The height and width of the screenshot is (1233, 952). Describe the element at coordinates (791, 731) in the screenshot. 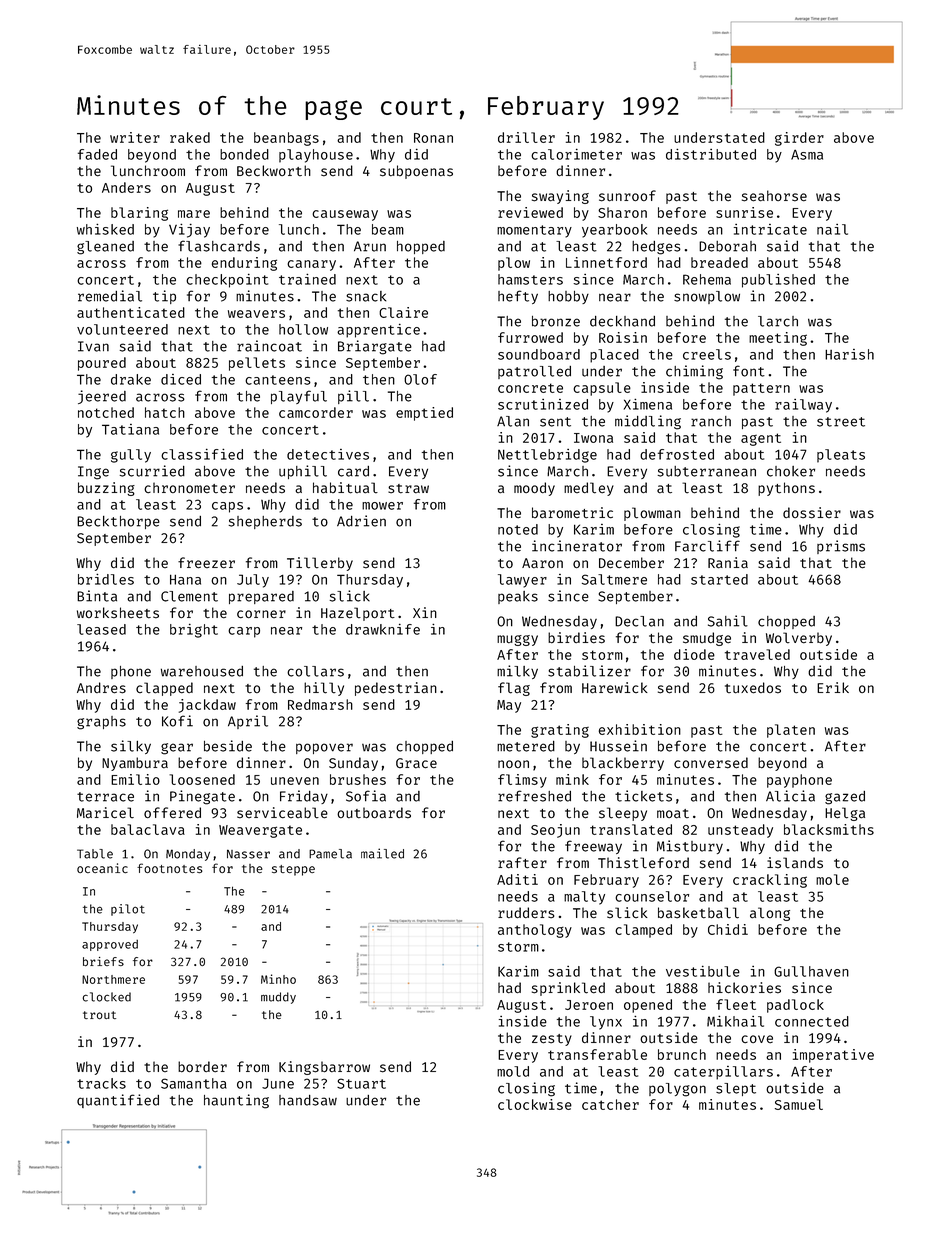

I see `platen` at that location.
